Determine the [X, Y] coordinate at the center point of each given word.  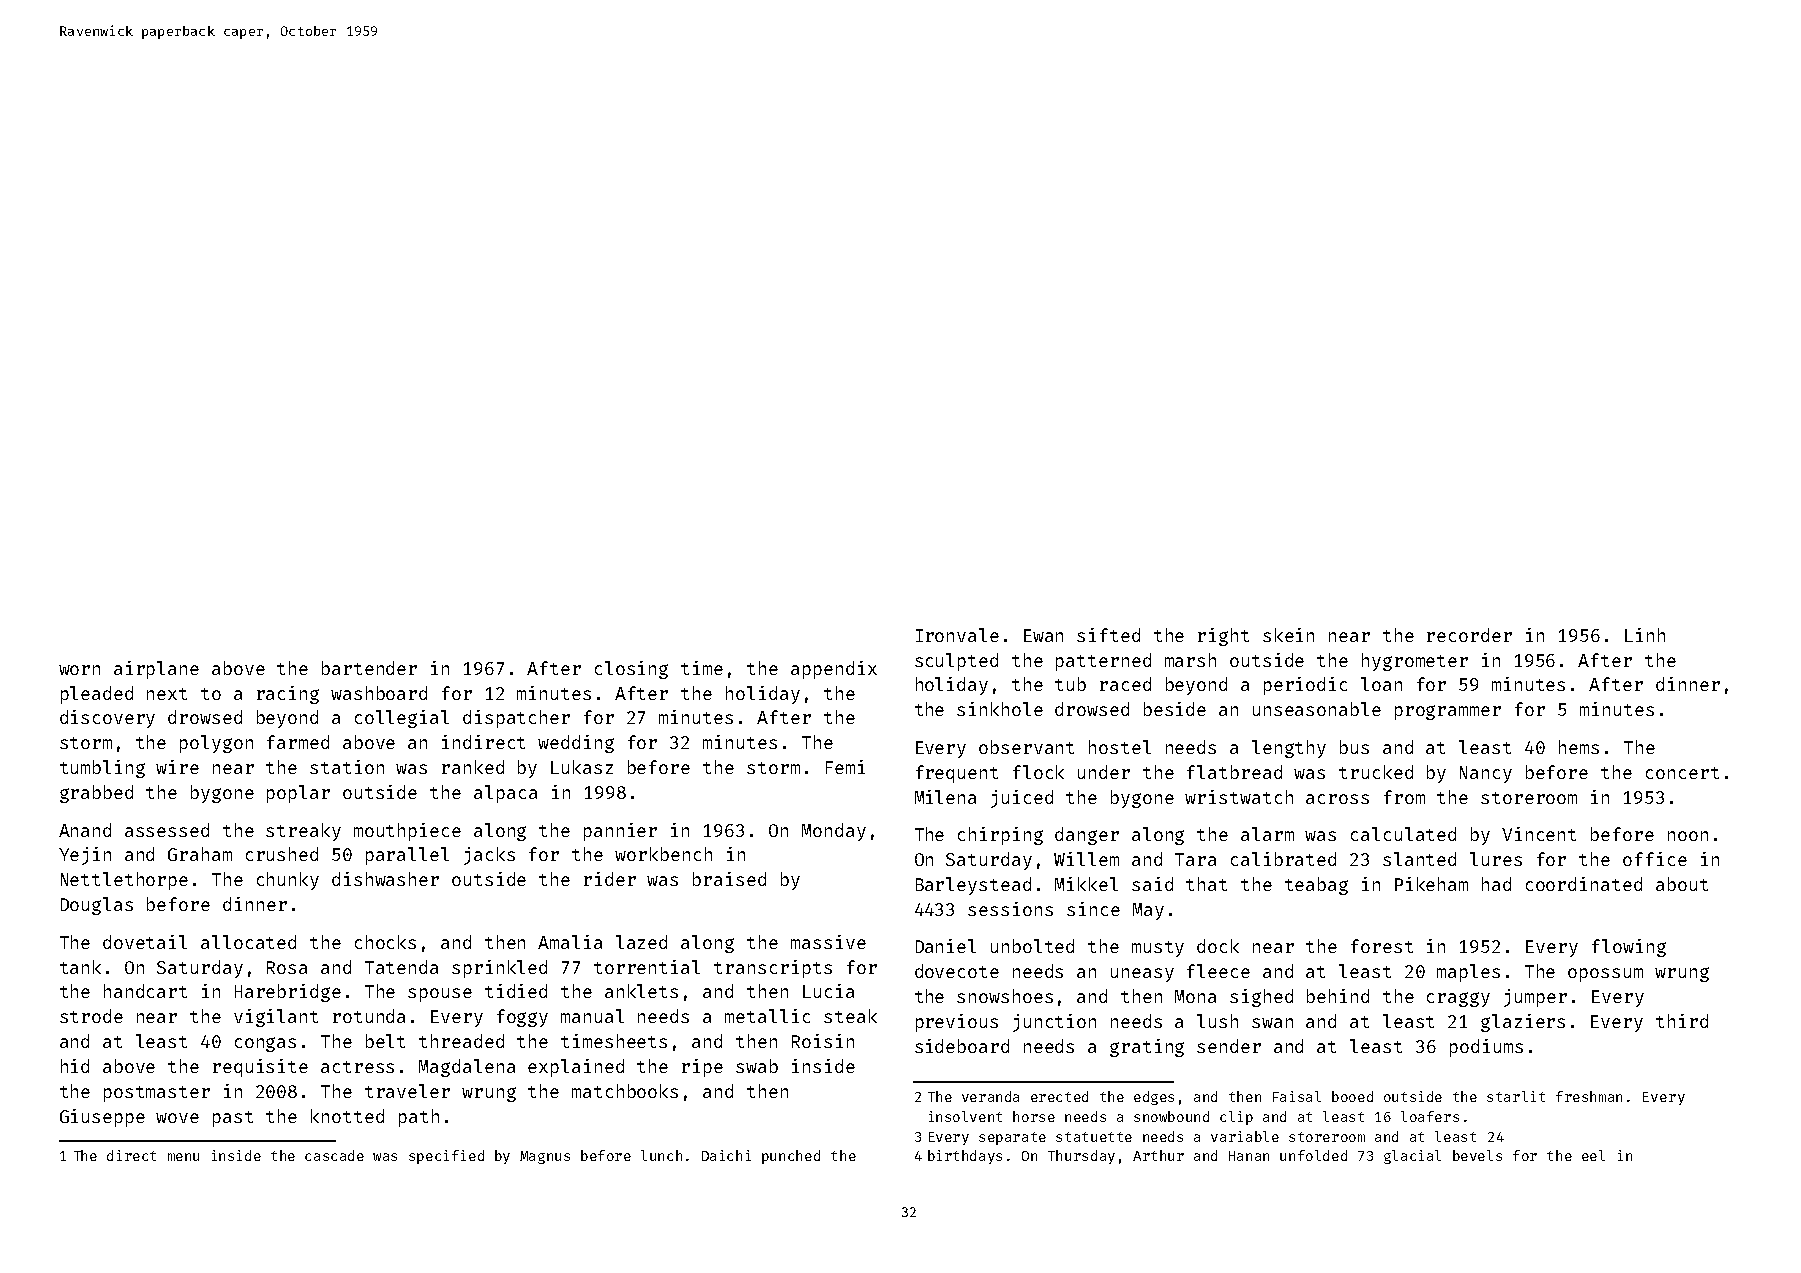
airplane [156, 670]
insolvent [965, 1116]
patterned [1103, 662]
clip [1236, 1118]
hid [75, 1066]
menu [183, 1157]
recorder [1469, 635]
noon [1688, 836]
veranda [990, 1096]
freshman [1589, 1096]
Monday [834, 832]
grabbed [96, 794]
